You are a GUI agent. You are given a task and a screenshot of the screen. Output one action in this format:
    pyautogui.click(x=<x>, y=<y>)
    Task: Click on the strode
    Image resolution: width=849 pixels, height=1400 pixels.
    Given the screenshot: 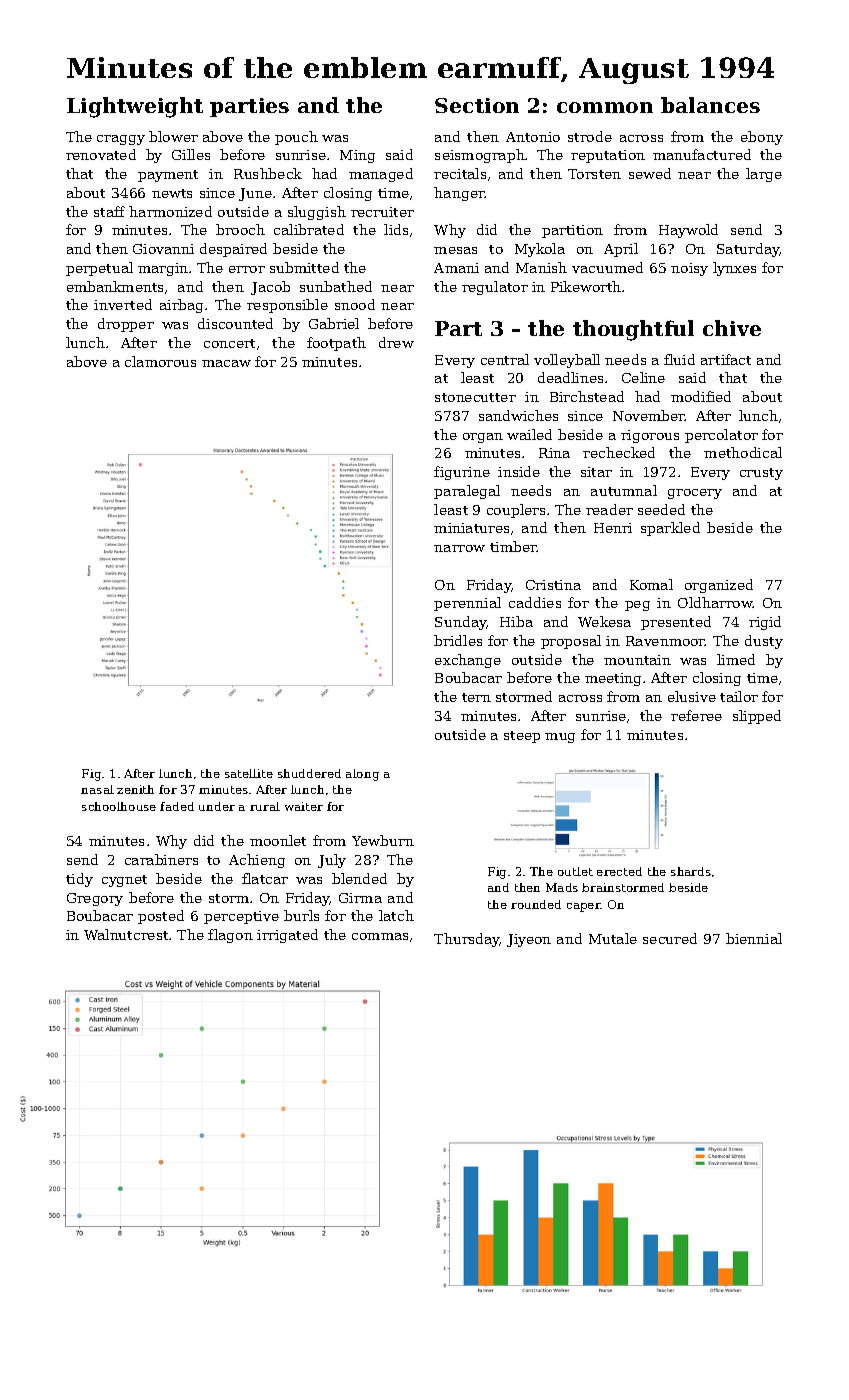 What is the action you would take?
    pyautogui.click(x=590, y=136)
